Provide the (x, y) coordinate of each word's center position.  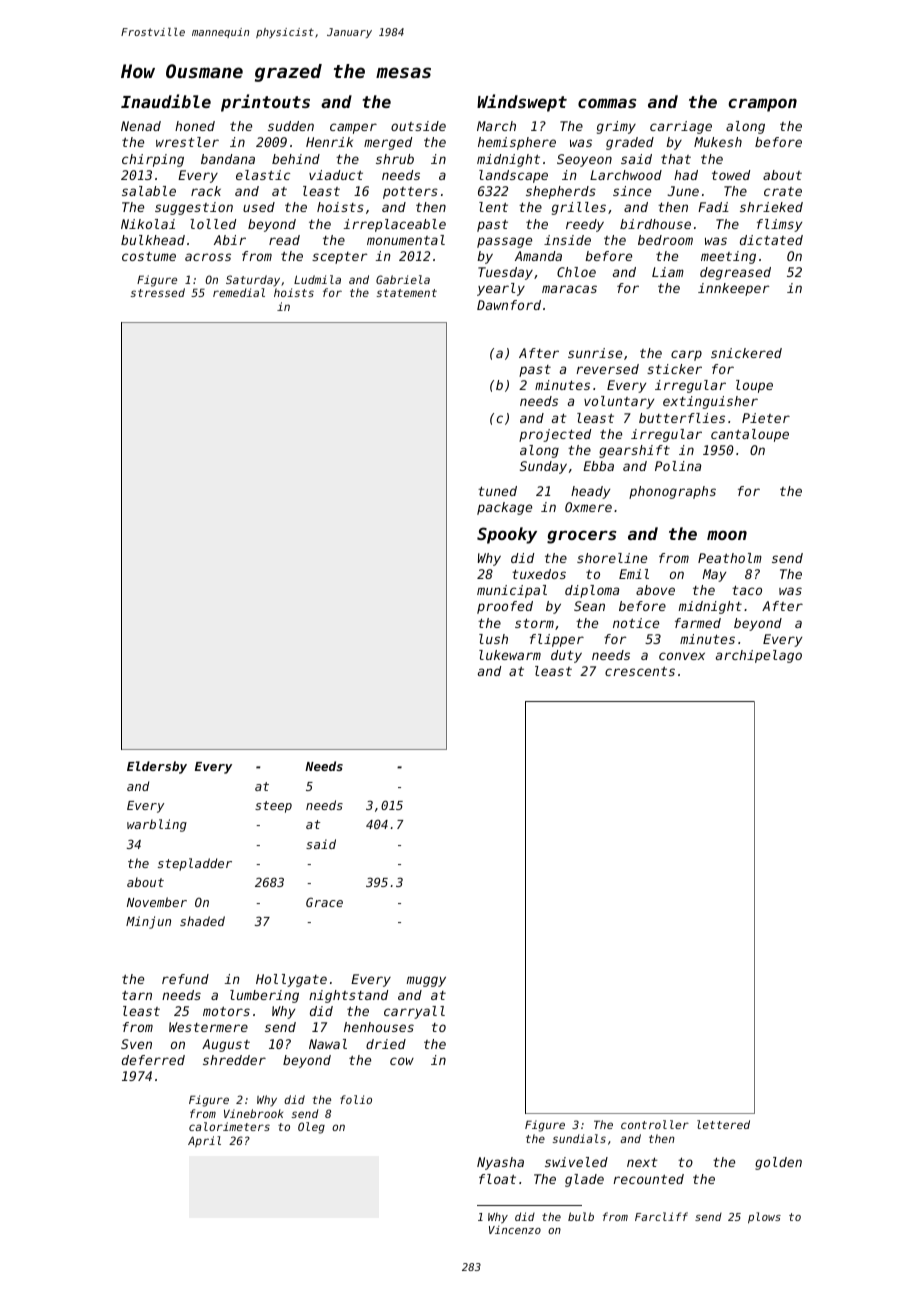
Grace (324, 902)
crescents (640, 671)
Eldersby (157, 767)
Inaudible (166, 101)
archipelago (759, 656)
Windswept (522, 103)
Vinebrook (253, 1113)
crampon (762, 105)
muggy (426, 981)
